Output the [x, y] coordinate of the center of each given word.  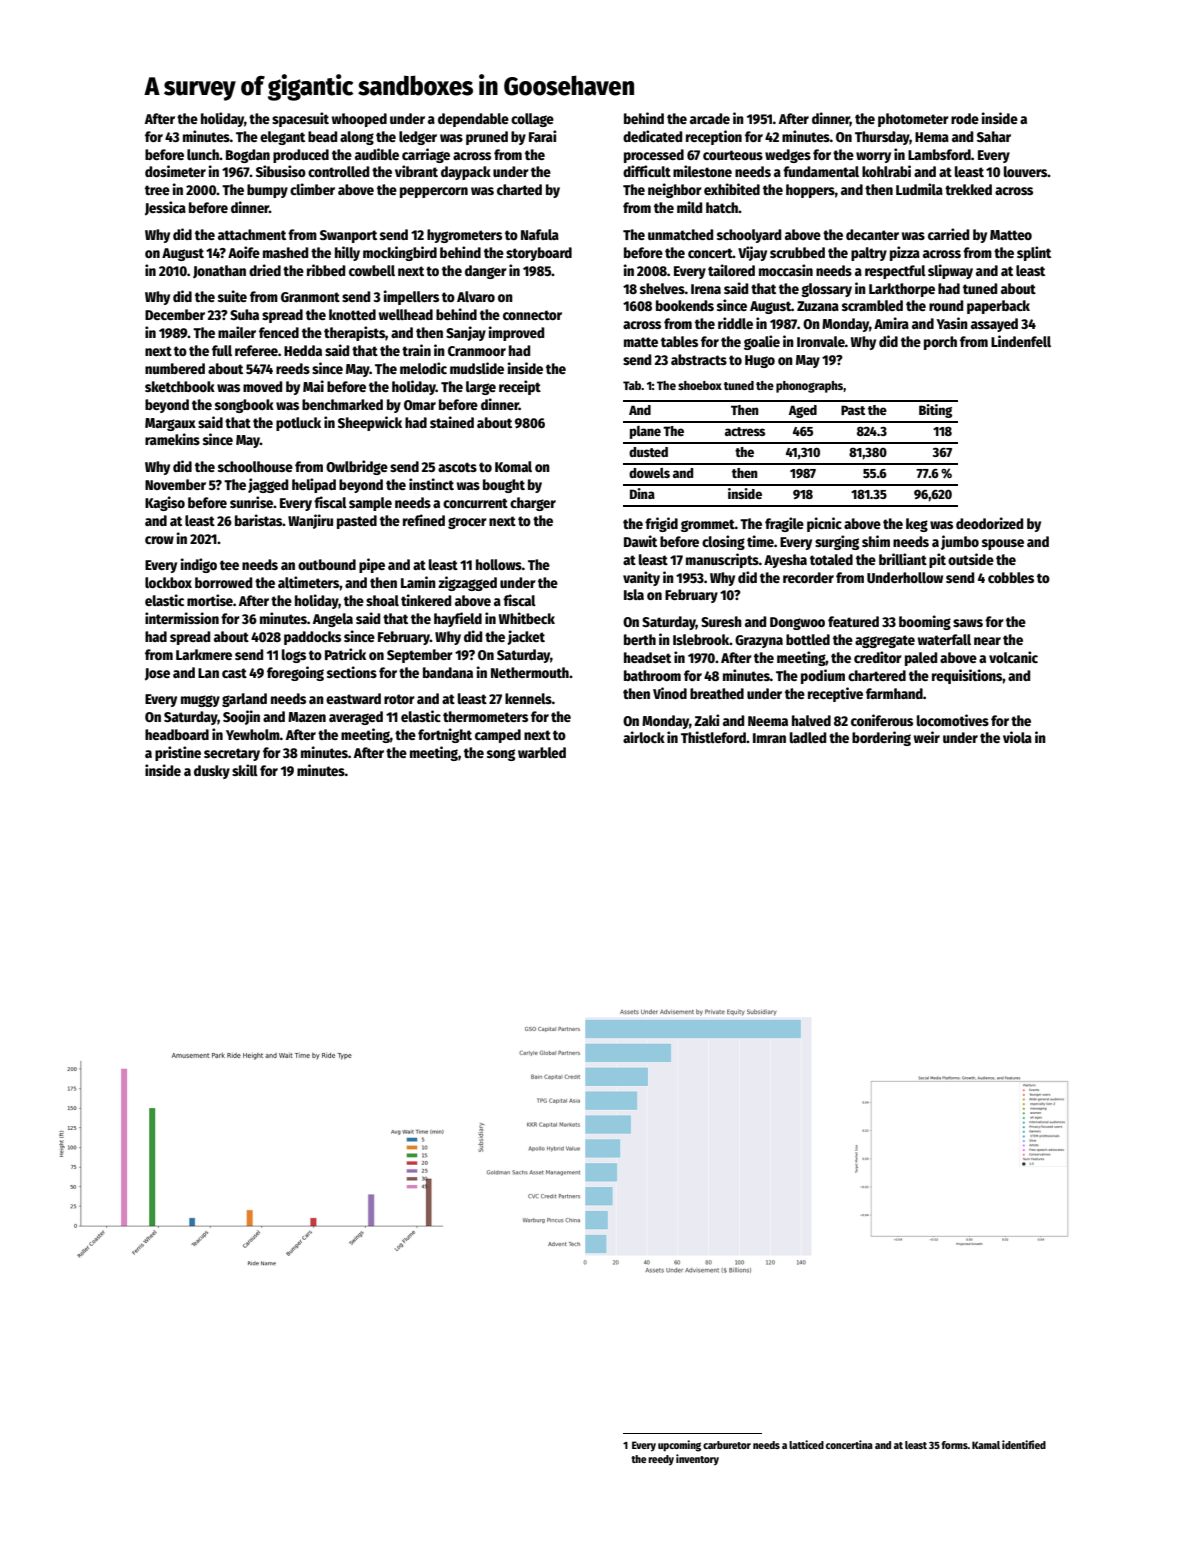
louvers [1026, 171]
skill [245, 770]
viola [1017, 737]
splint [1034, 253]
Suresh [721, 621]
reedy [661, 1460]
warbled [542, 752]
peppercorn [434, 192]
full [222, 350]
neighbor [675, 190]
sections [352, 672]
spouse [1003, 544]
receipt [520, 387]
